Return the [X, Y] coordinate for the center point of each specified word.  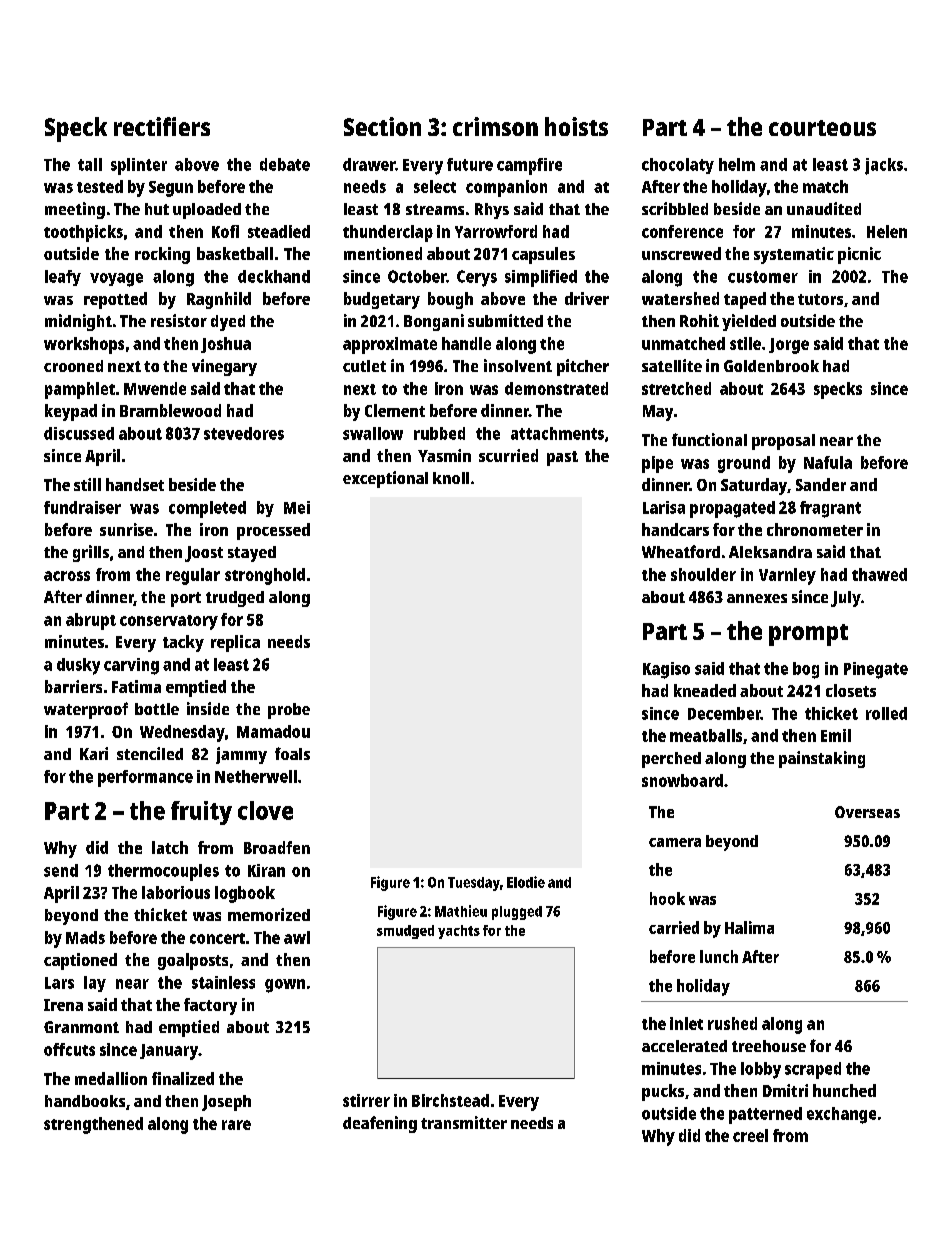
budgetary [382, 300]
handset [135, 484]
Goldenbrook [771, 366]
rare [236, 1125]
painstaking [822, 759]
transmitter [464, 1122]
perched [671, 760]
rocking [162, 255]
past [562, 458]
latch [170, 847]
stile [745, 343]
